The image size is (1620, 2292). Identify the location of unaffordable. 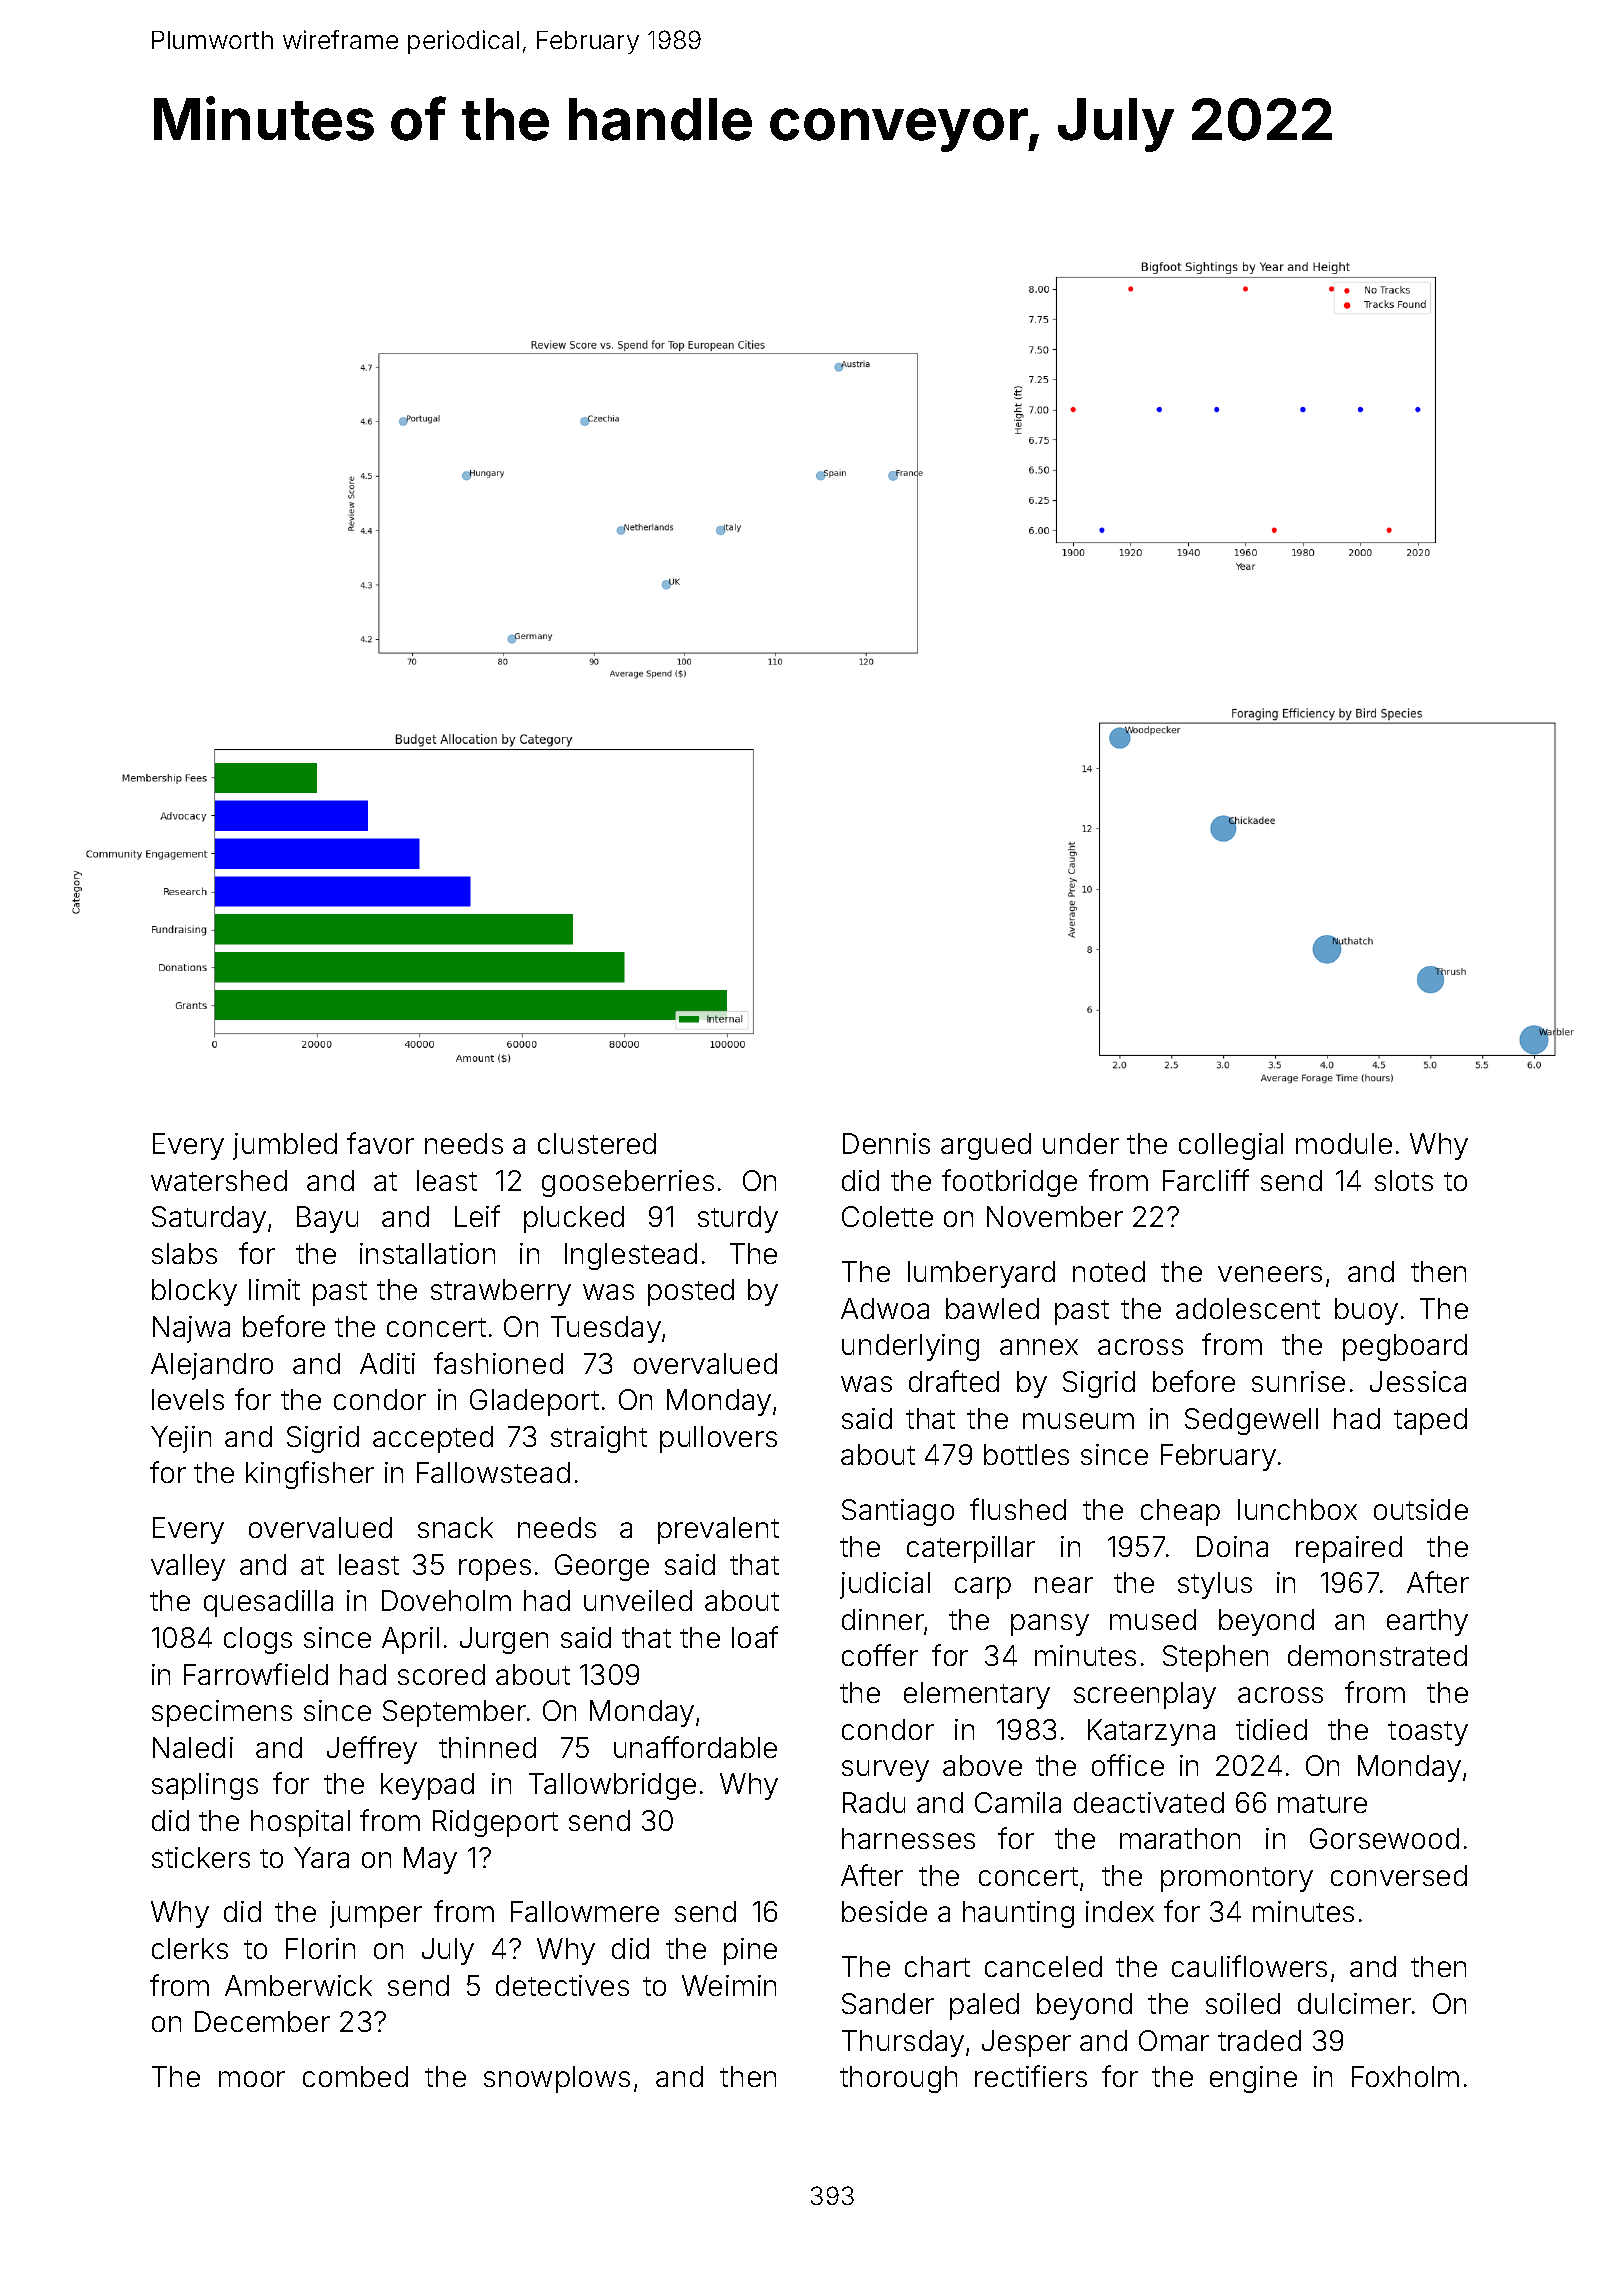
(695, 1747).
